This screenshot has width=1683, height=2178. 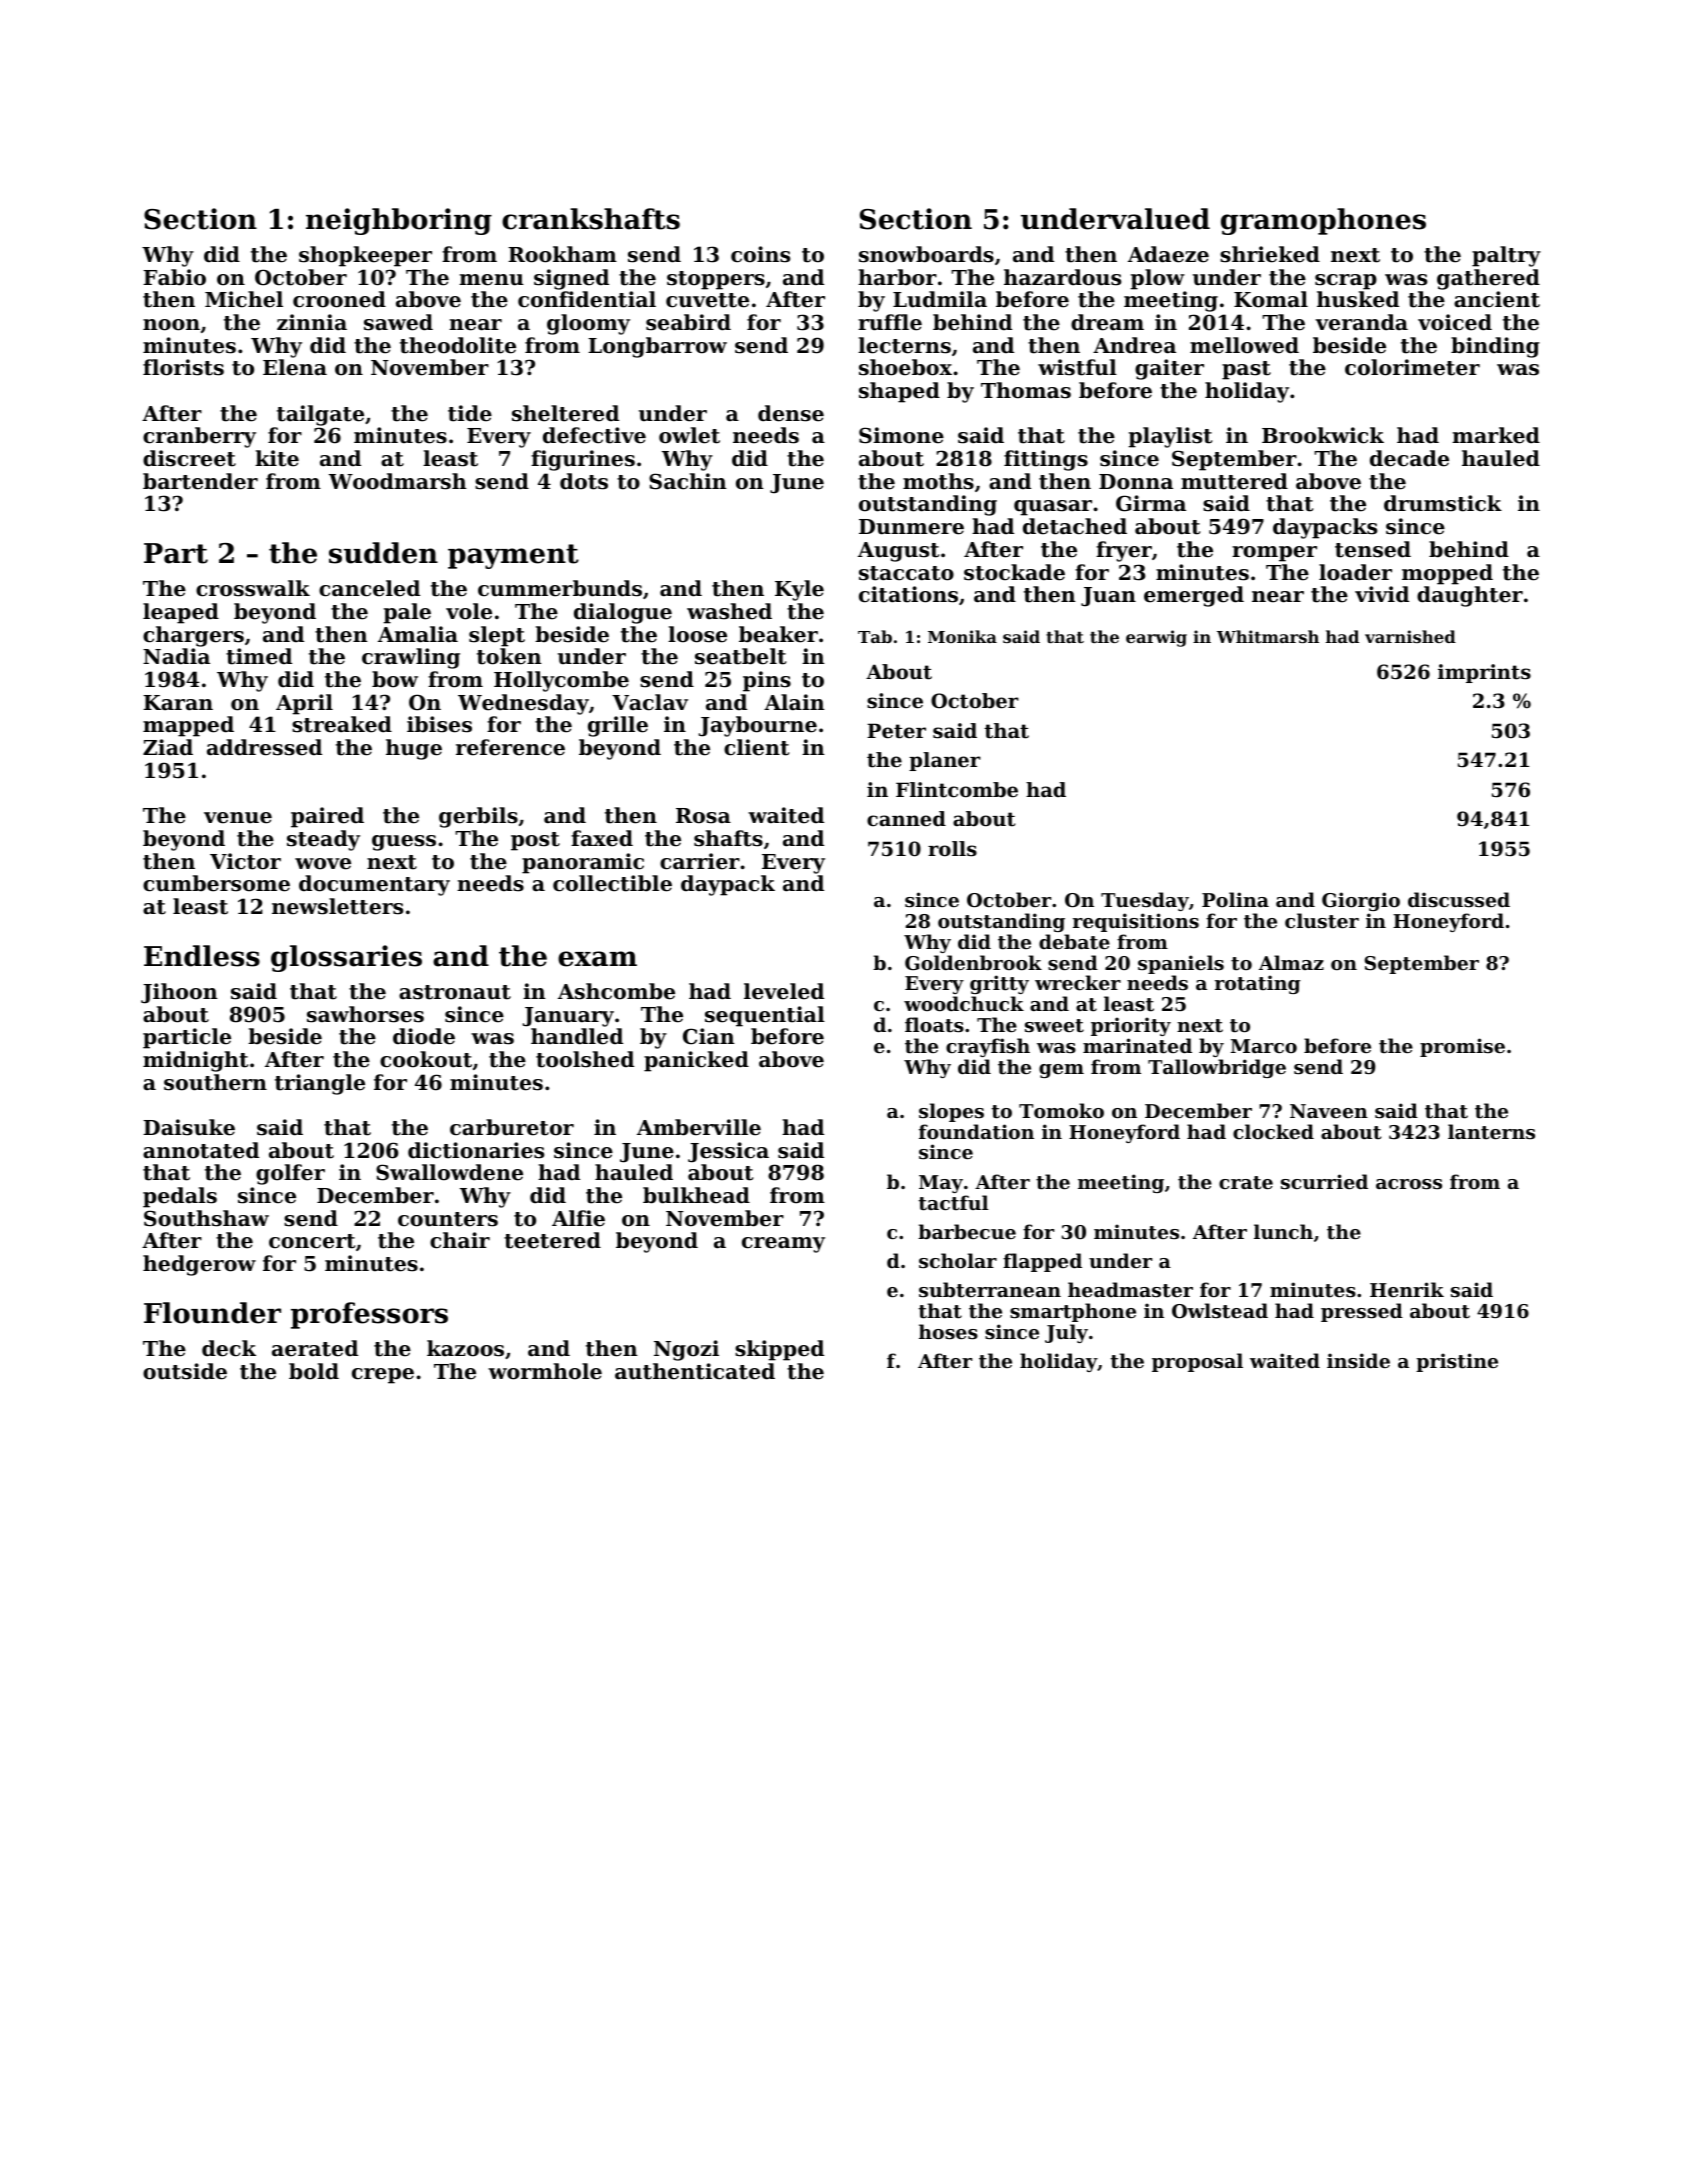 I want to click on imprints, so click(x=1484, y=673).
